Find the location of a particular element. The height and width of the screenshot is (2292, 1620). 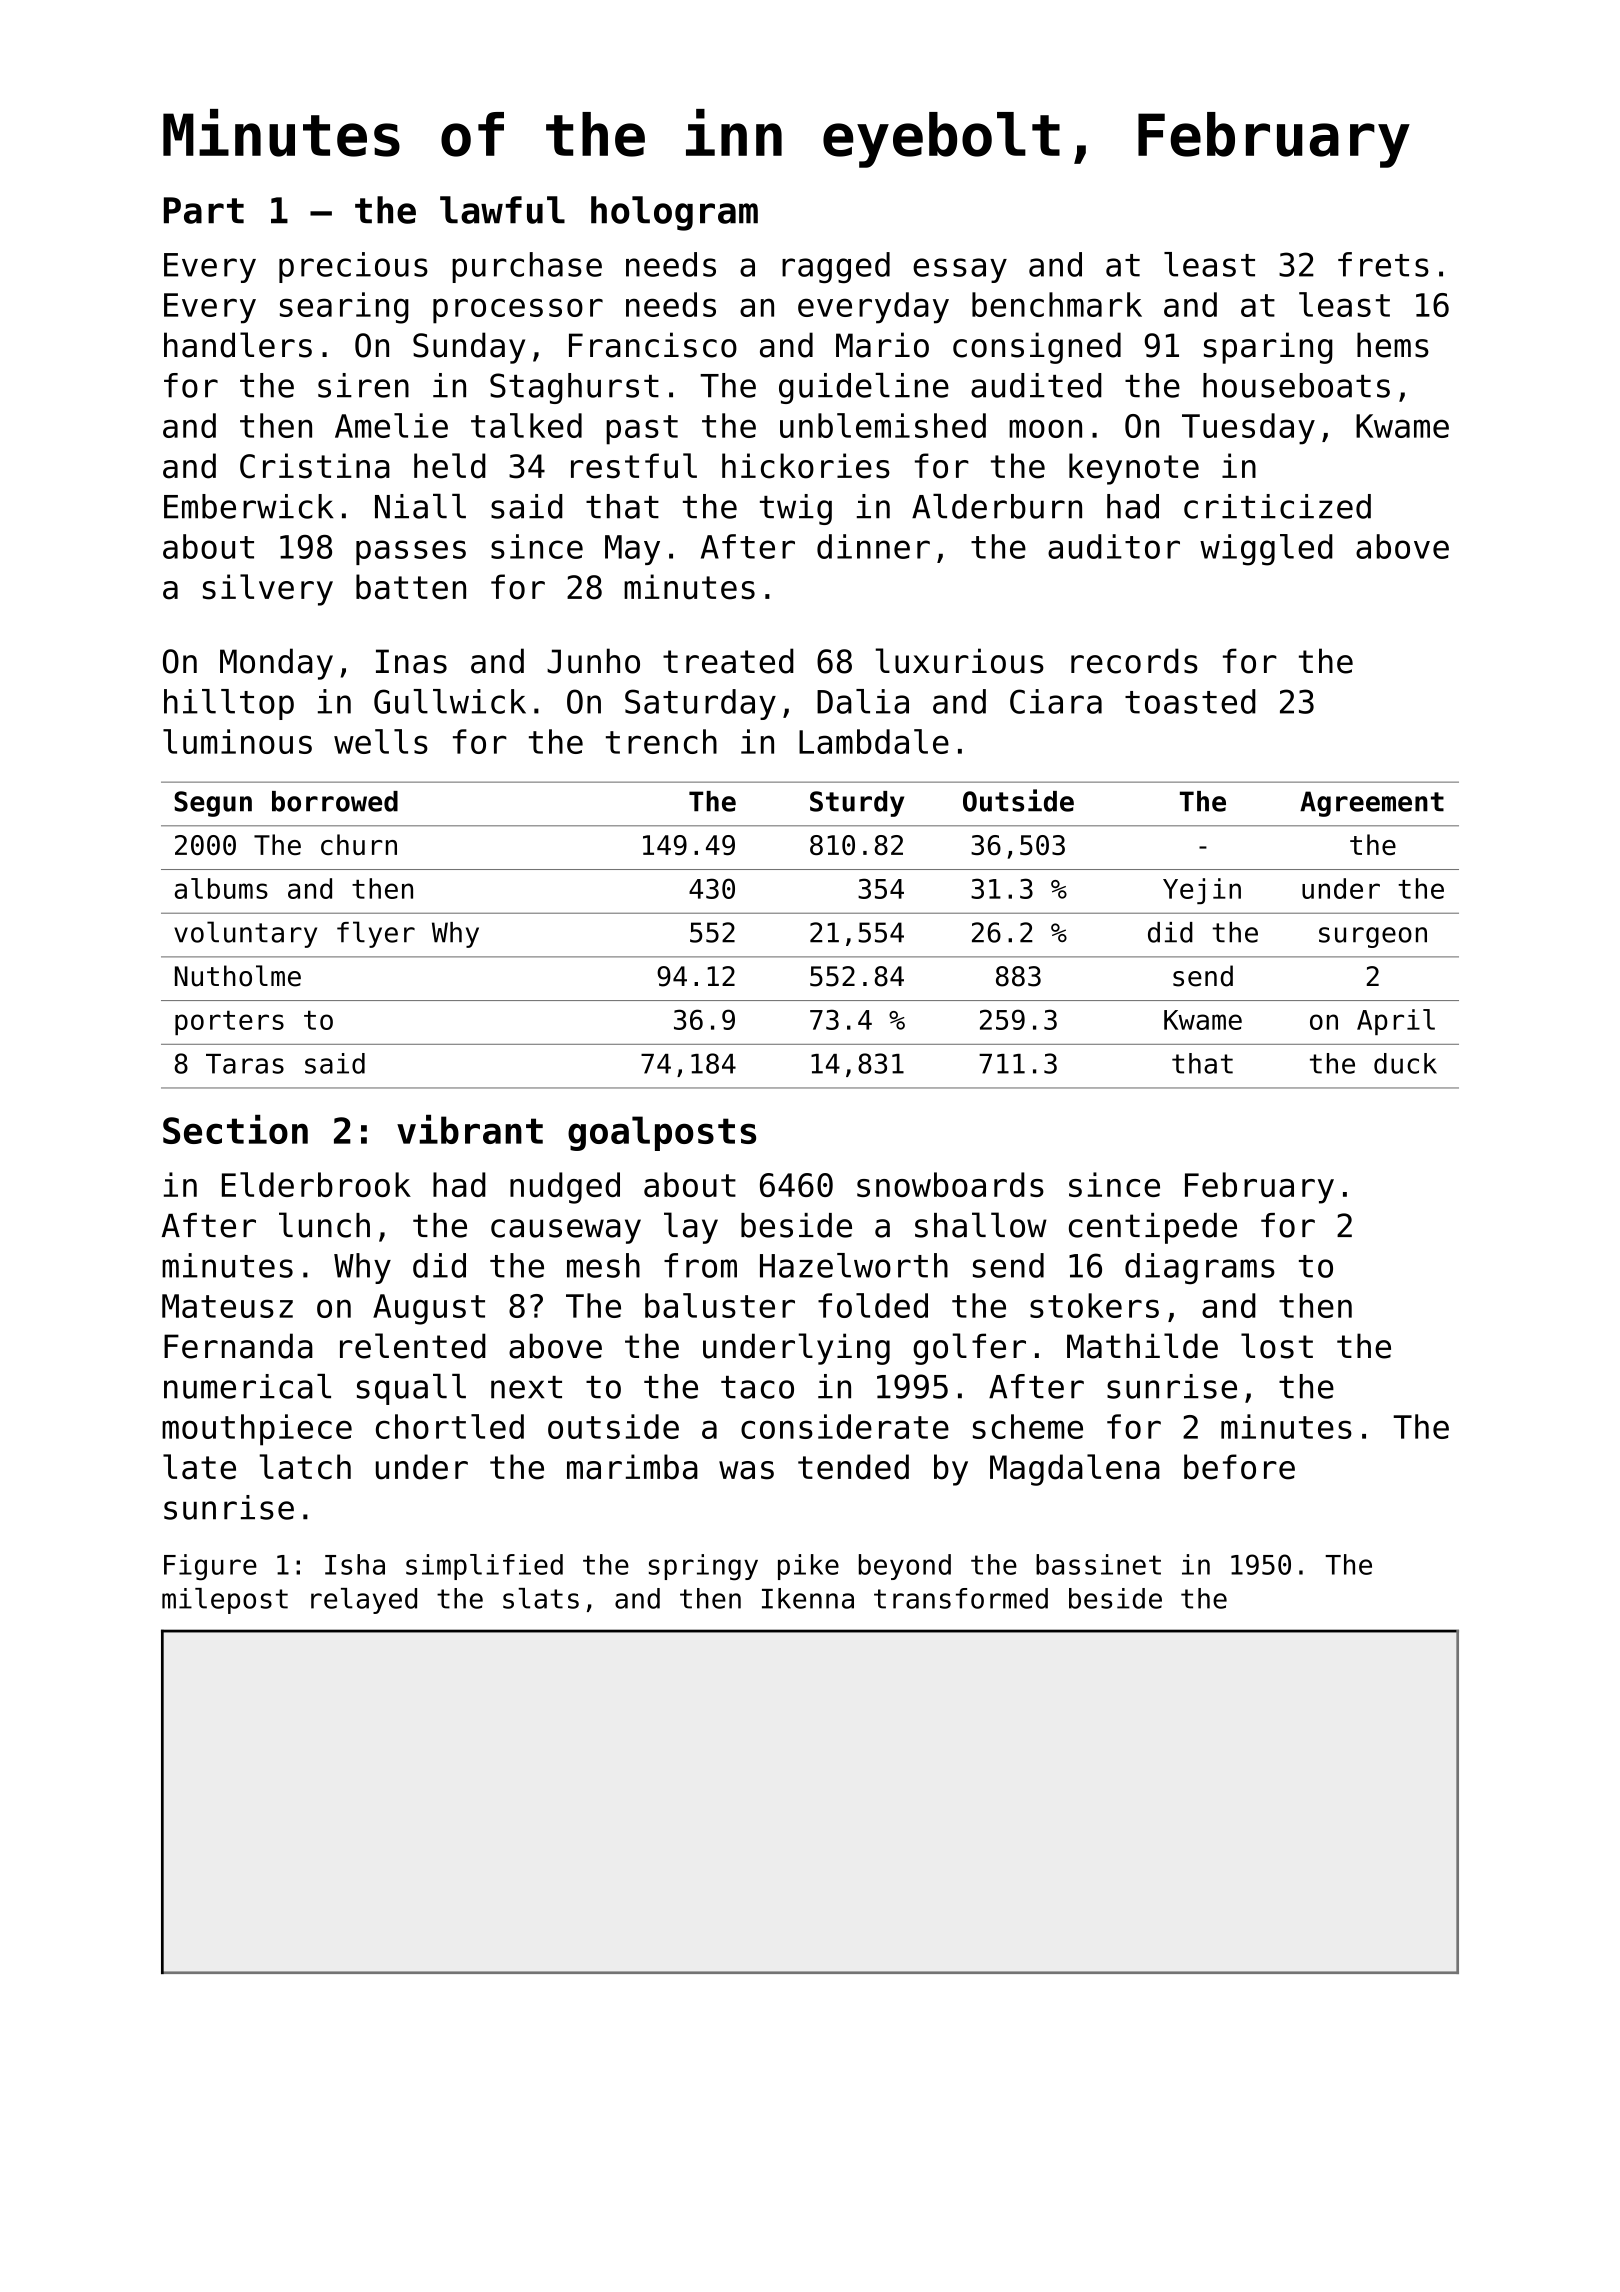

Niall is located at coordinates (420, 506).
